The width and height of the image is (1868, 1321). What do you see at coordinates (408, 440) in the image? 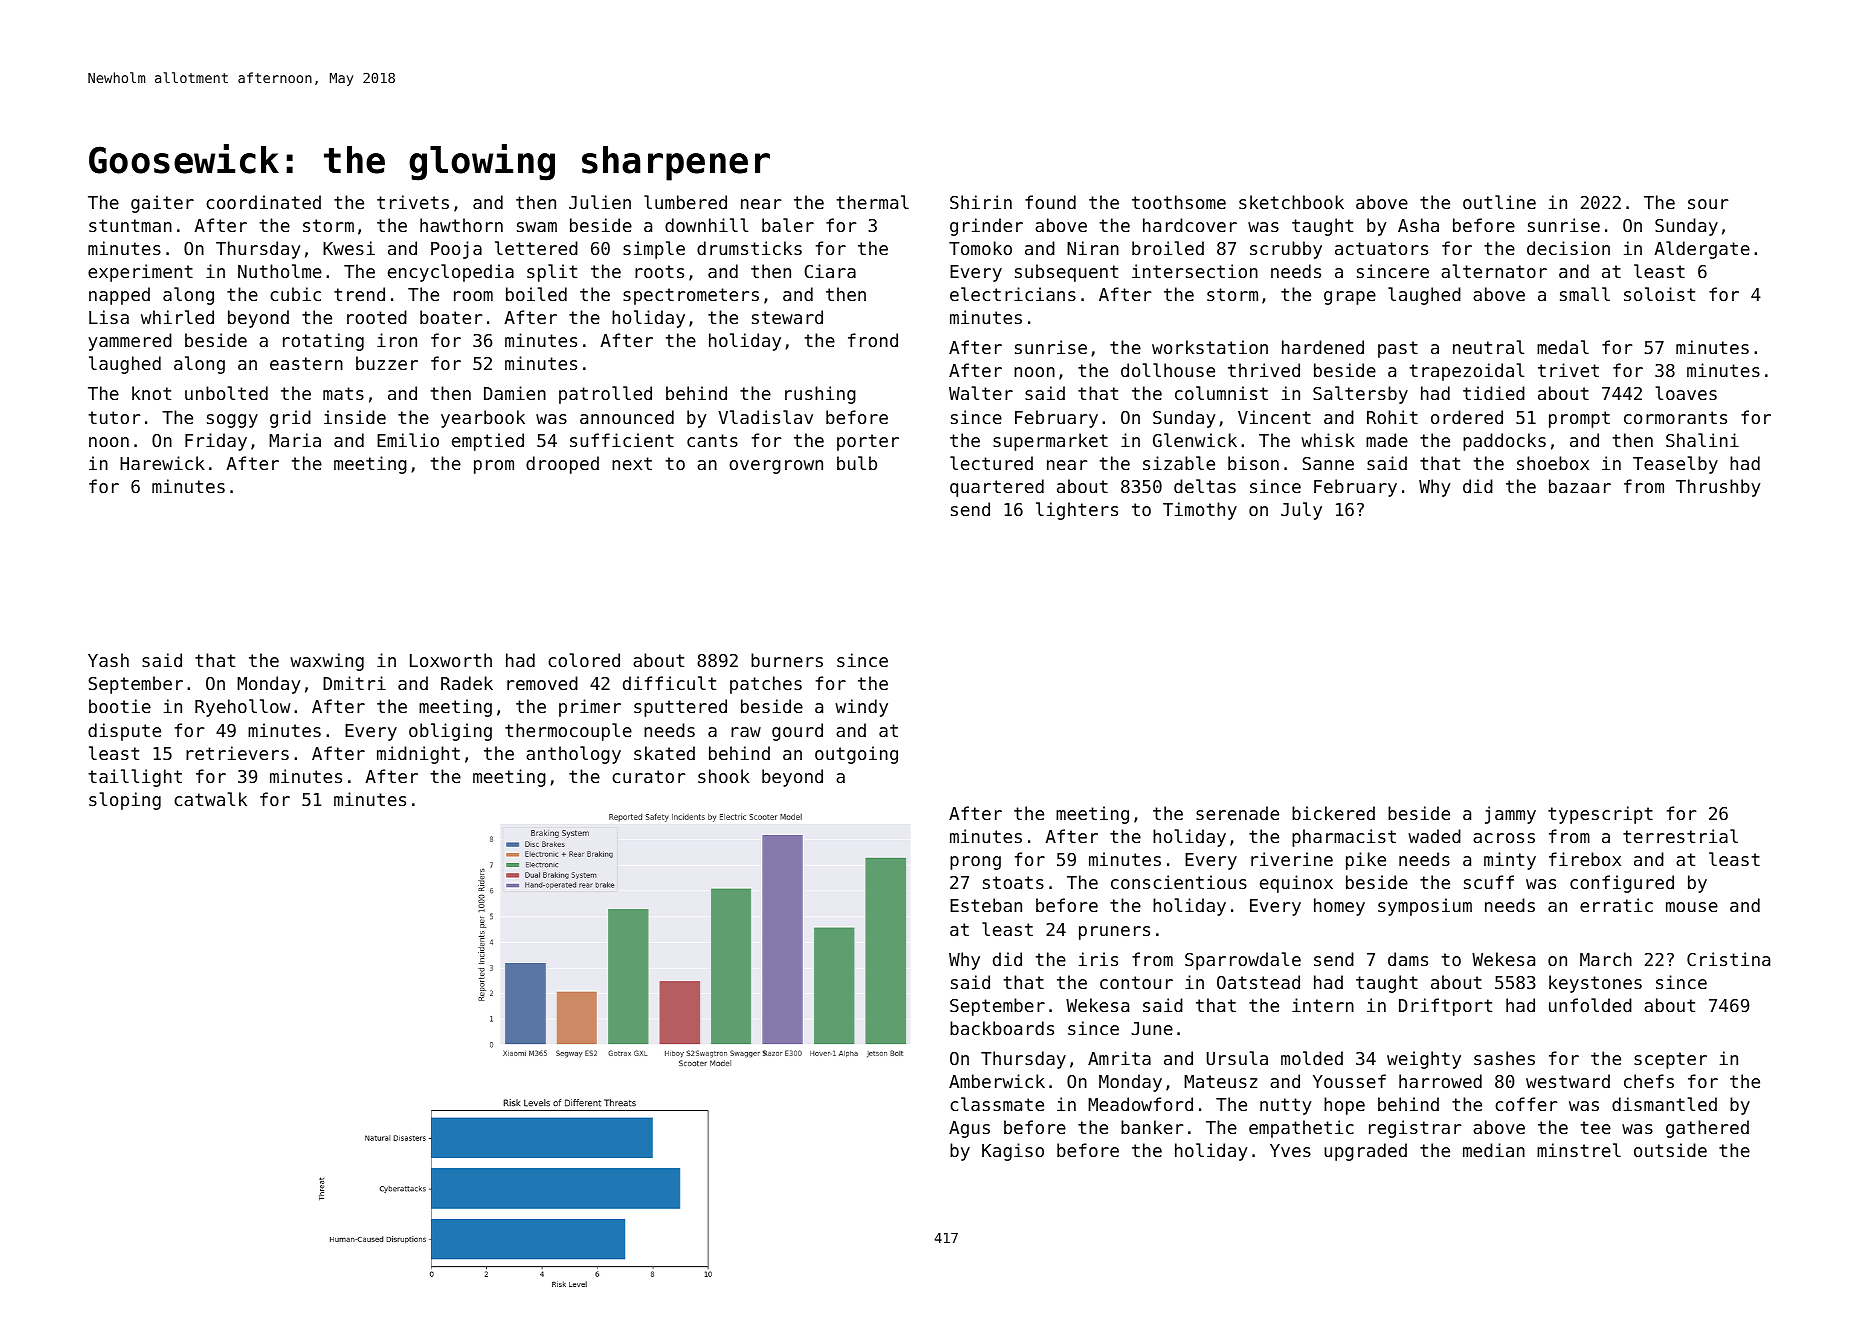
I see `Emilio` at bounding box center [408, 440].
